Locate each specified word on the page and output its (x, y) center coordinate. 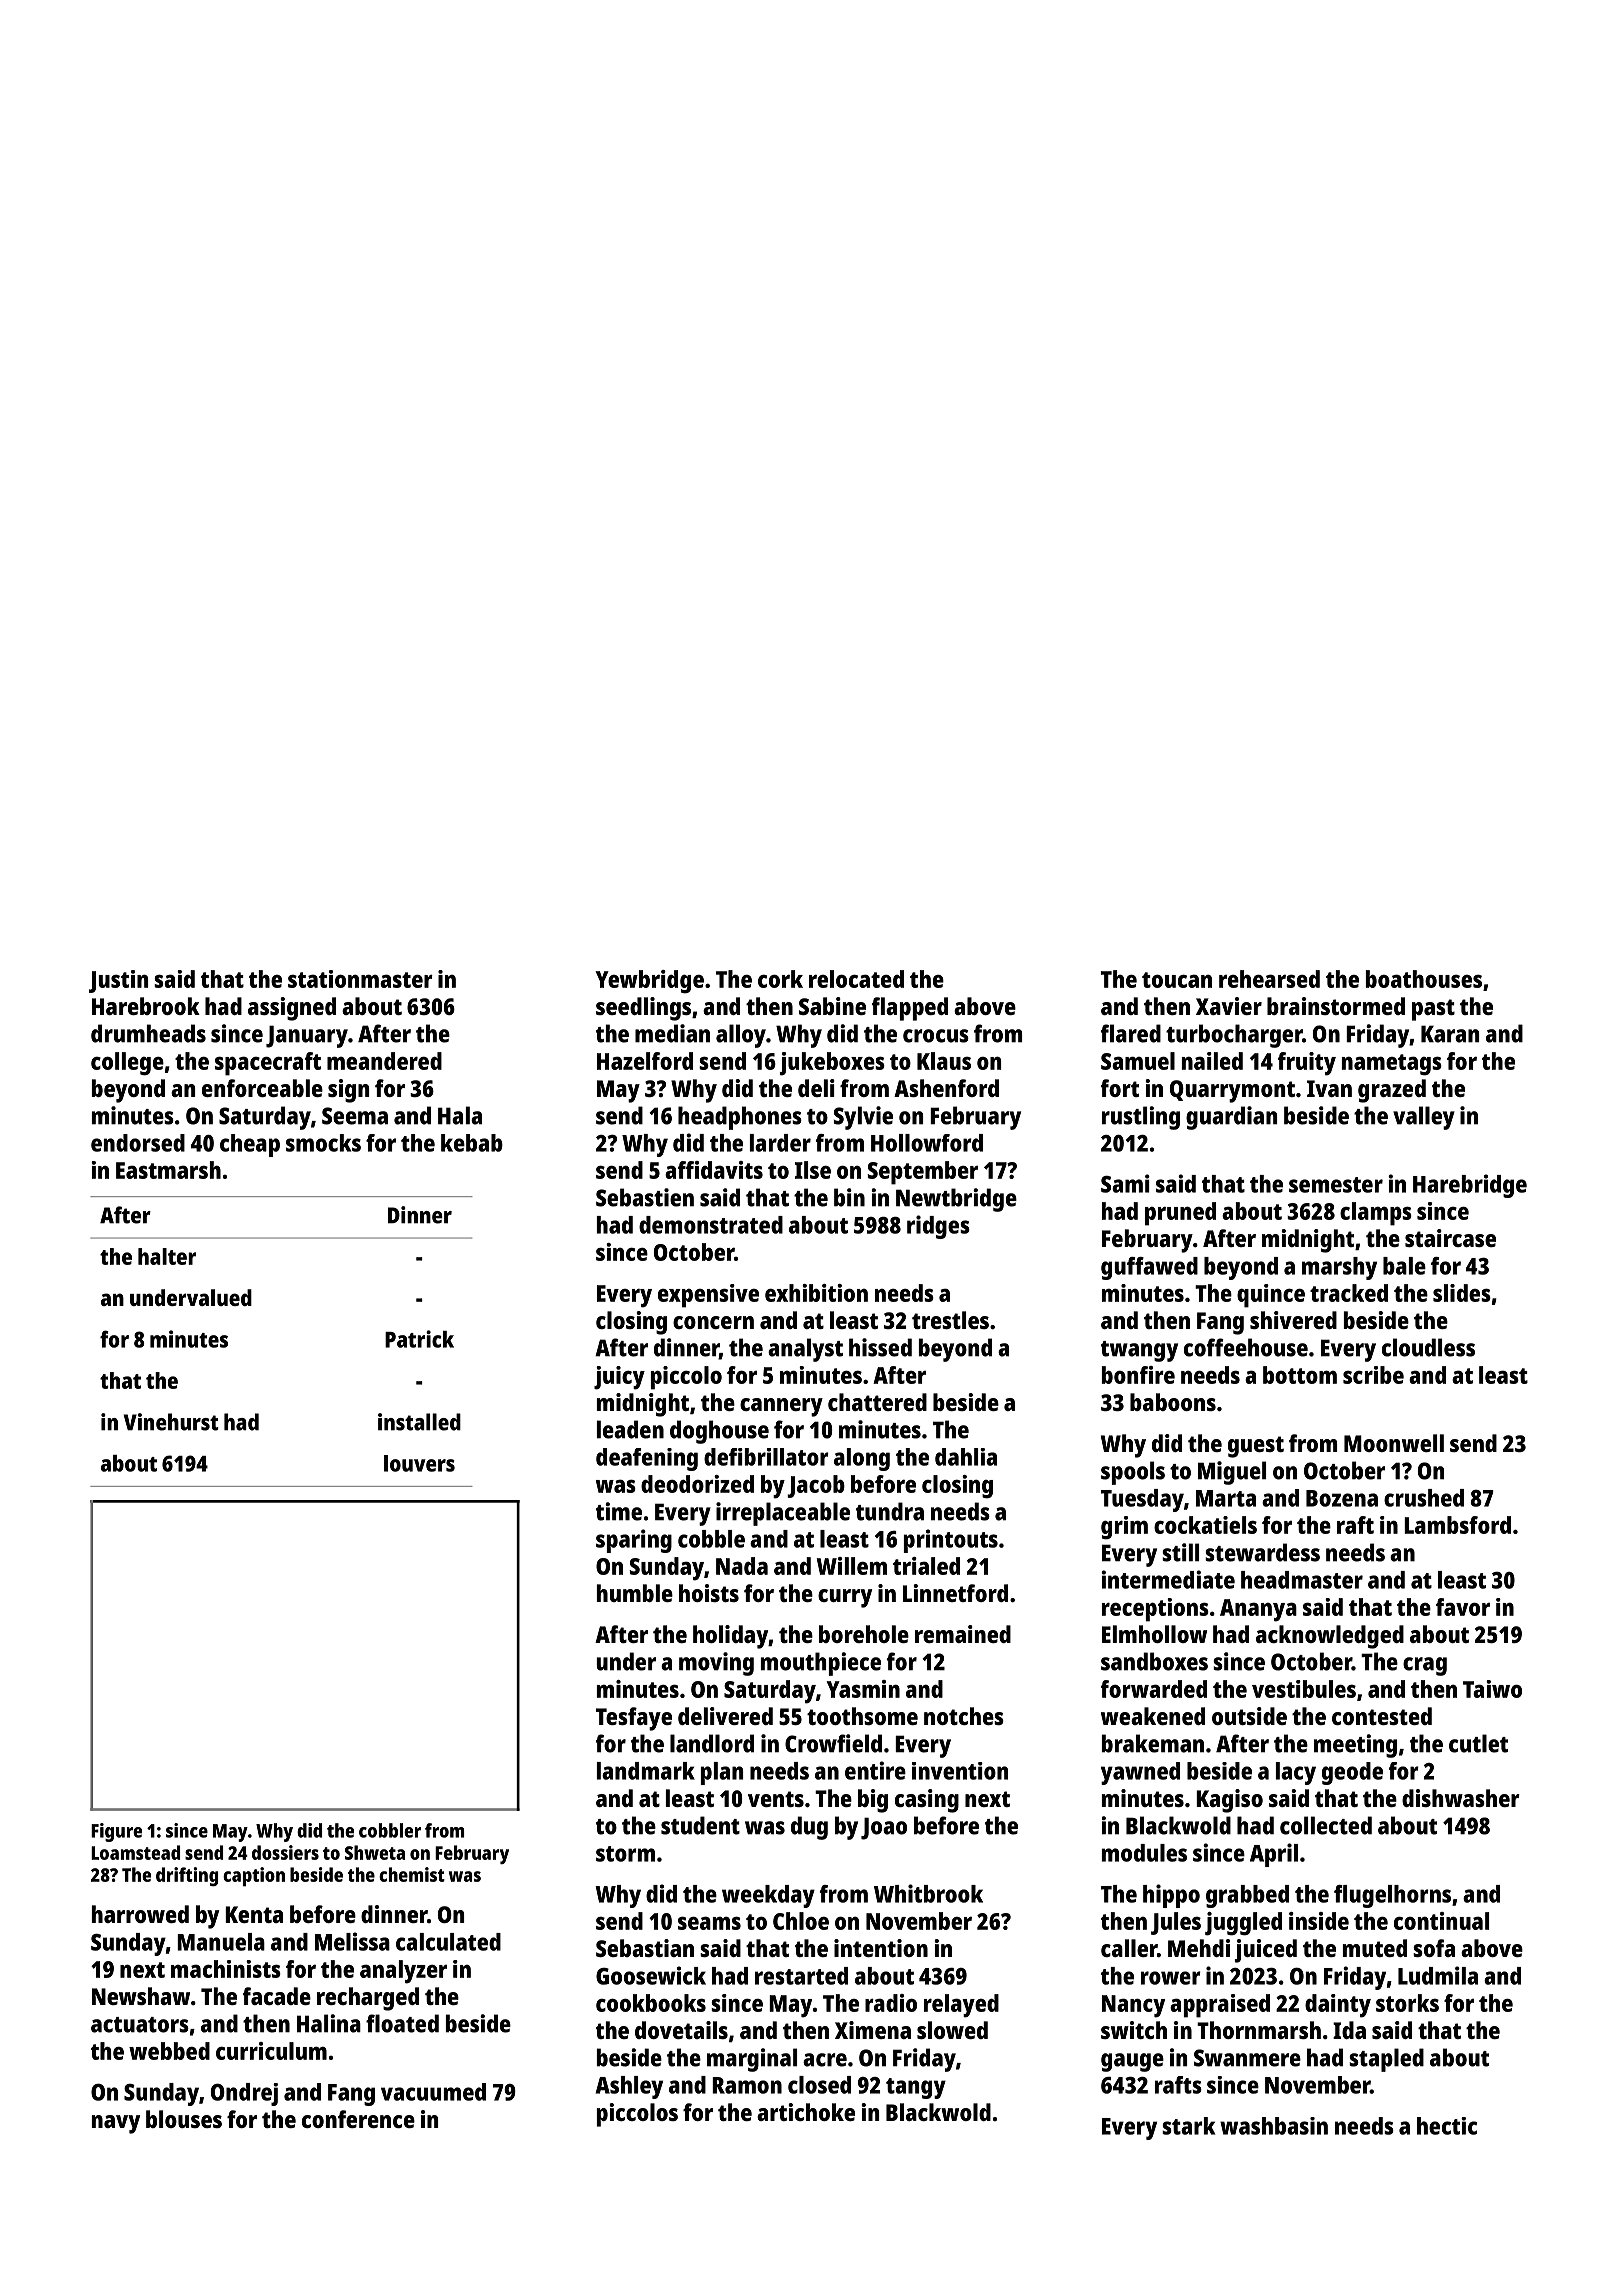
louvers (419, 1463)
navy (116, 2124)
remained (963, 1634)
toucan (1177, 980)
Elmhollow (1154, 1634)
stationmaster (360, 979)
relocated (856, 979)
